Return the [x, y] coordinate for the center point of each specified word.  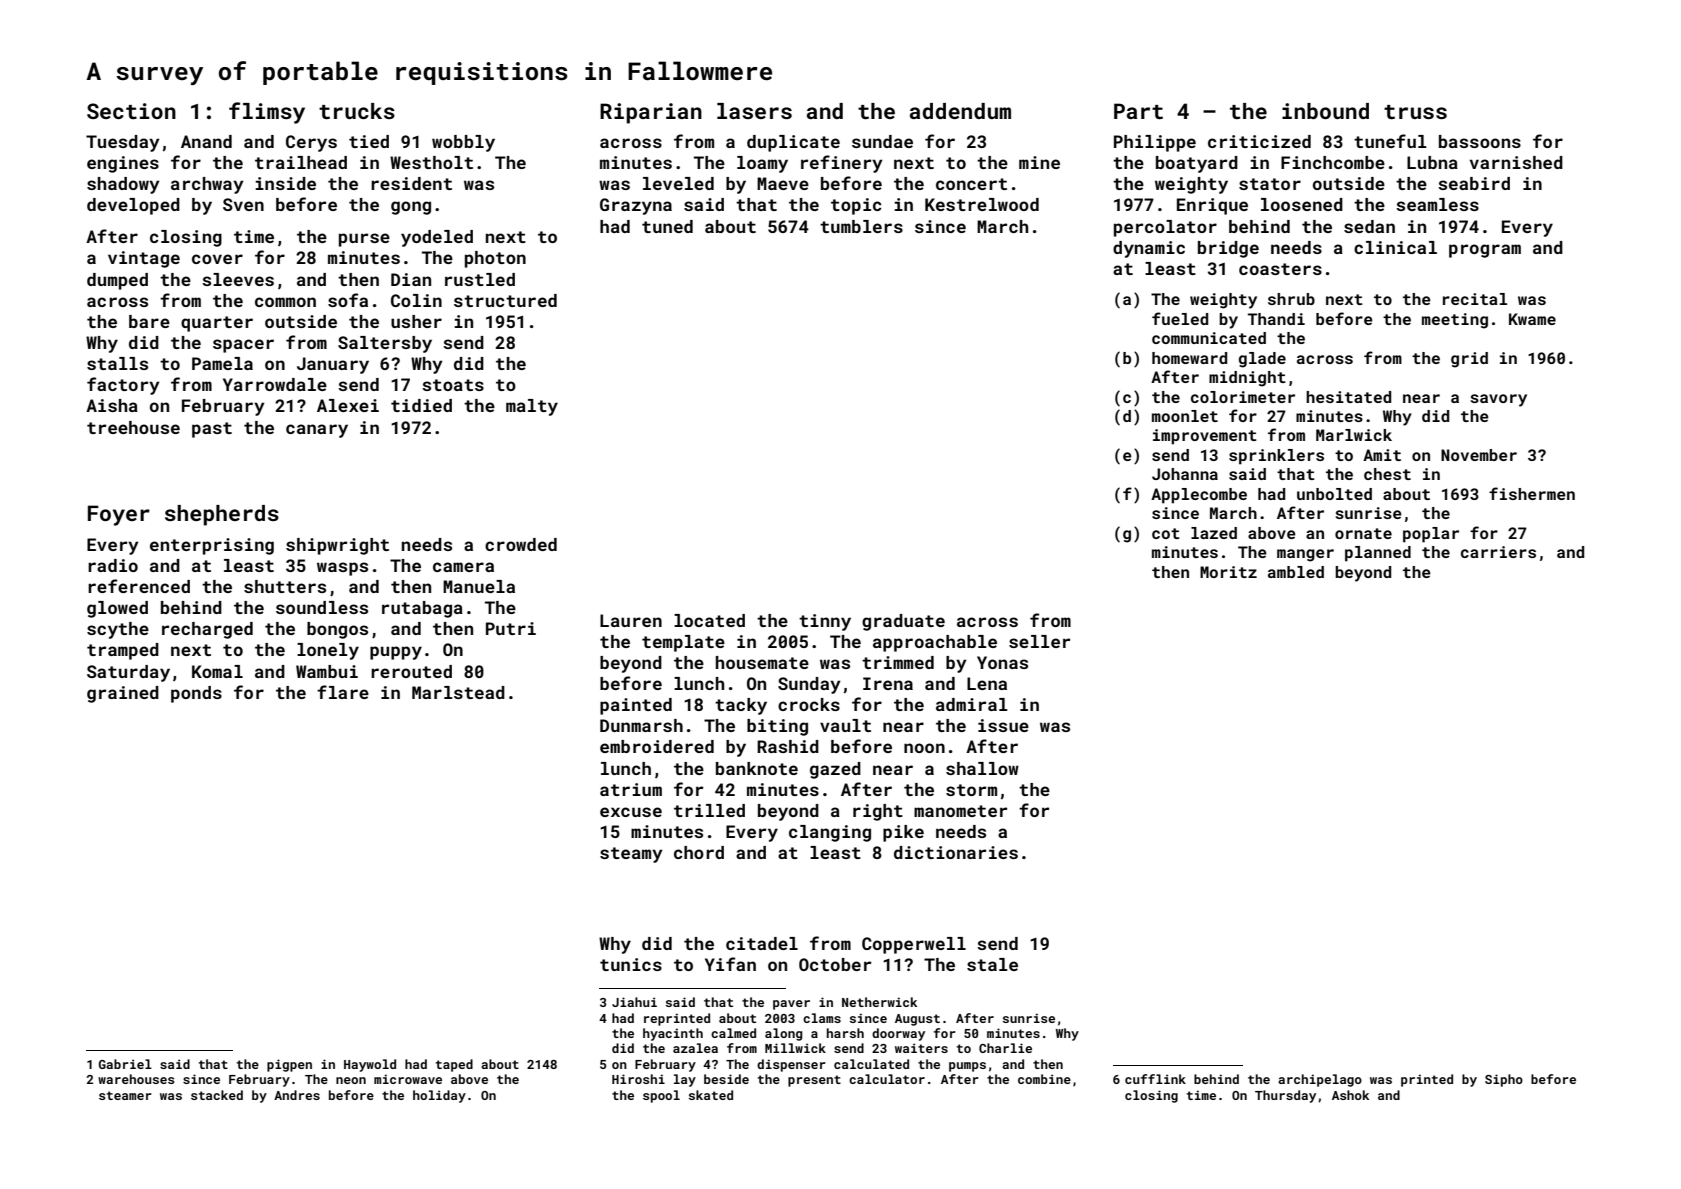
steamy [631, 855]
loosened [1302, 204]
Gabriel [125, 1064]
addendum [960, 111]
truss [1415, 112]
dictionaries [956, 852]
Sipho [1504, 1080]
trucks [357, 111]
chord [699, 852]
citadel [762, 943]
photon [495, 259]
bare [149, 321]
